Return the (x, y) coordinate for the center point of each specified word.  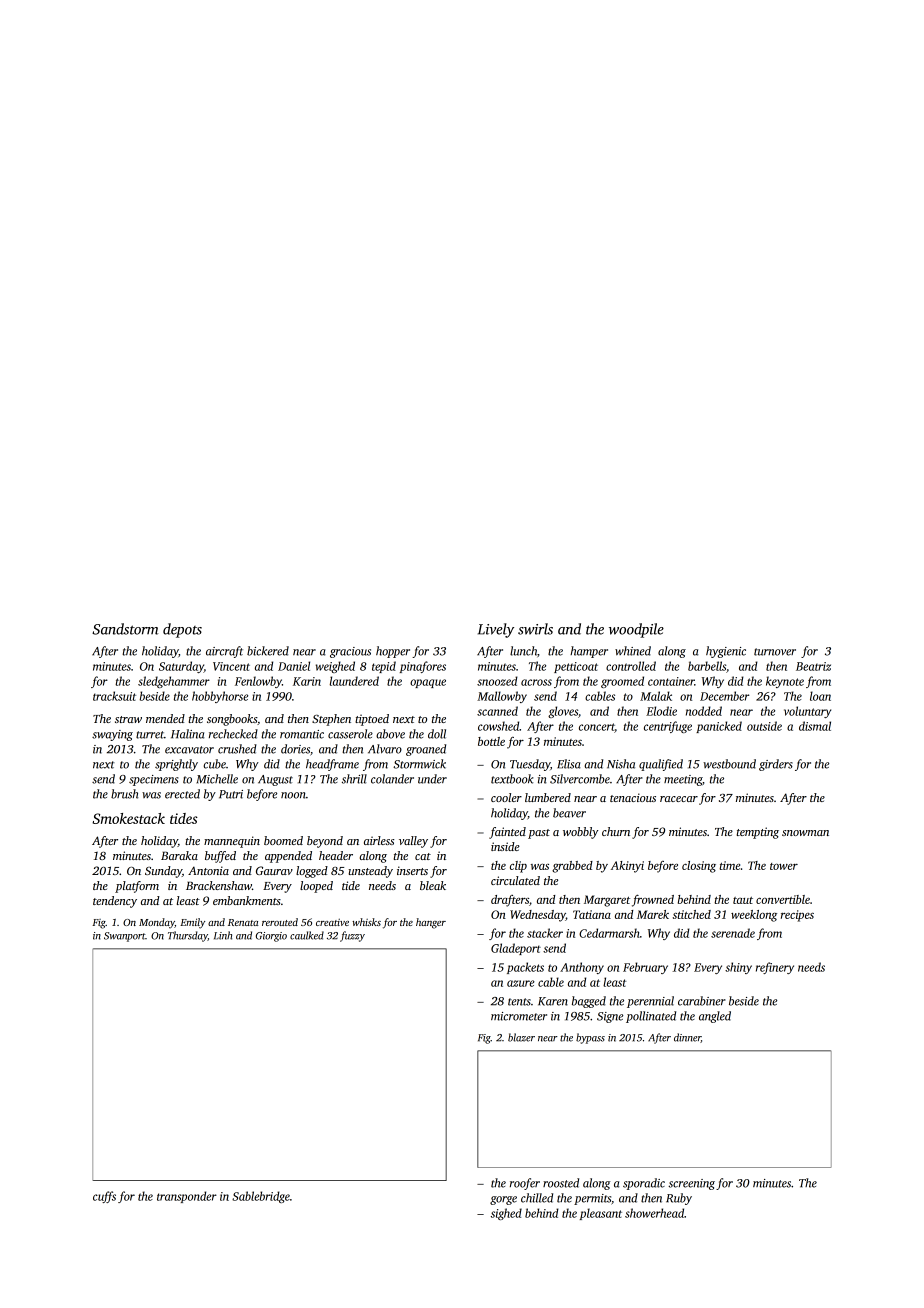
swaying (112, 735)
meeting (683, 780)
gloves (563, 712)
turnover (775, 652)
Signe (610, 1017)
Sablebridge (261, 1197)
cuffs (104, 1197)
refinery (775, 968)
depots (182, 630)
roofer (525, 1184)
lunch (523, 651)
